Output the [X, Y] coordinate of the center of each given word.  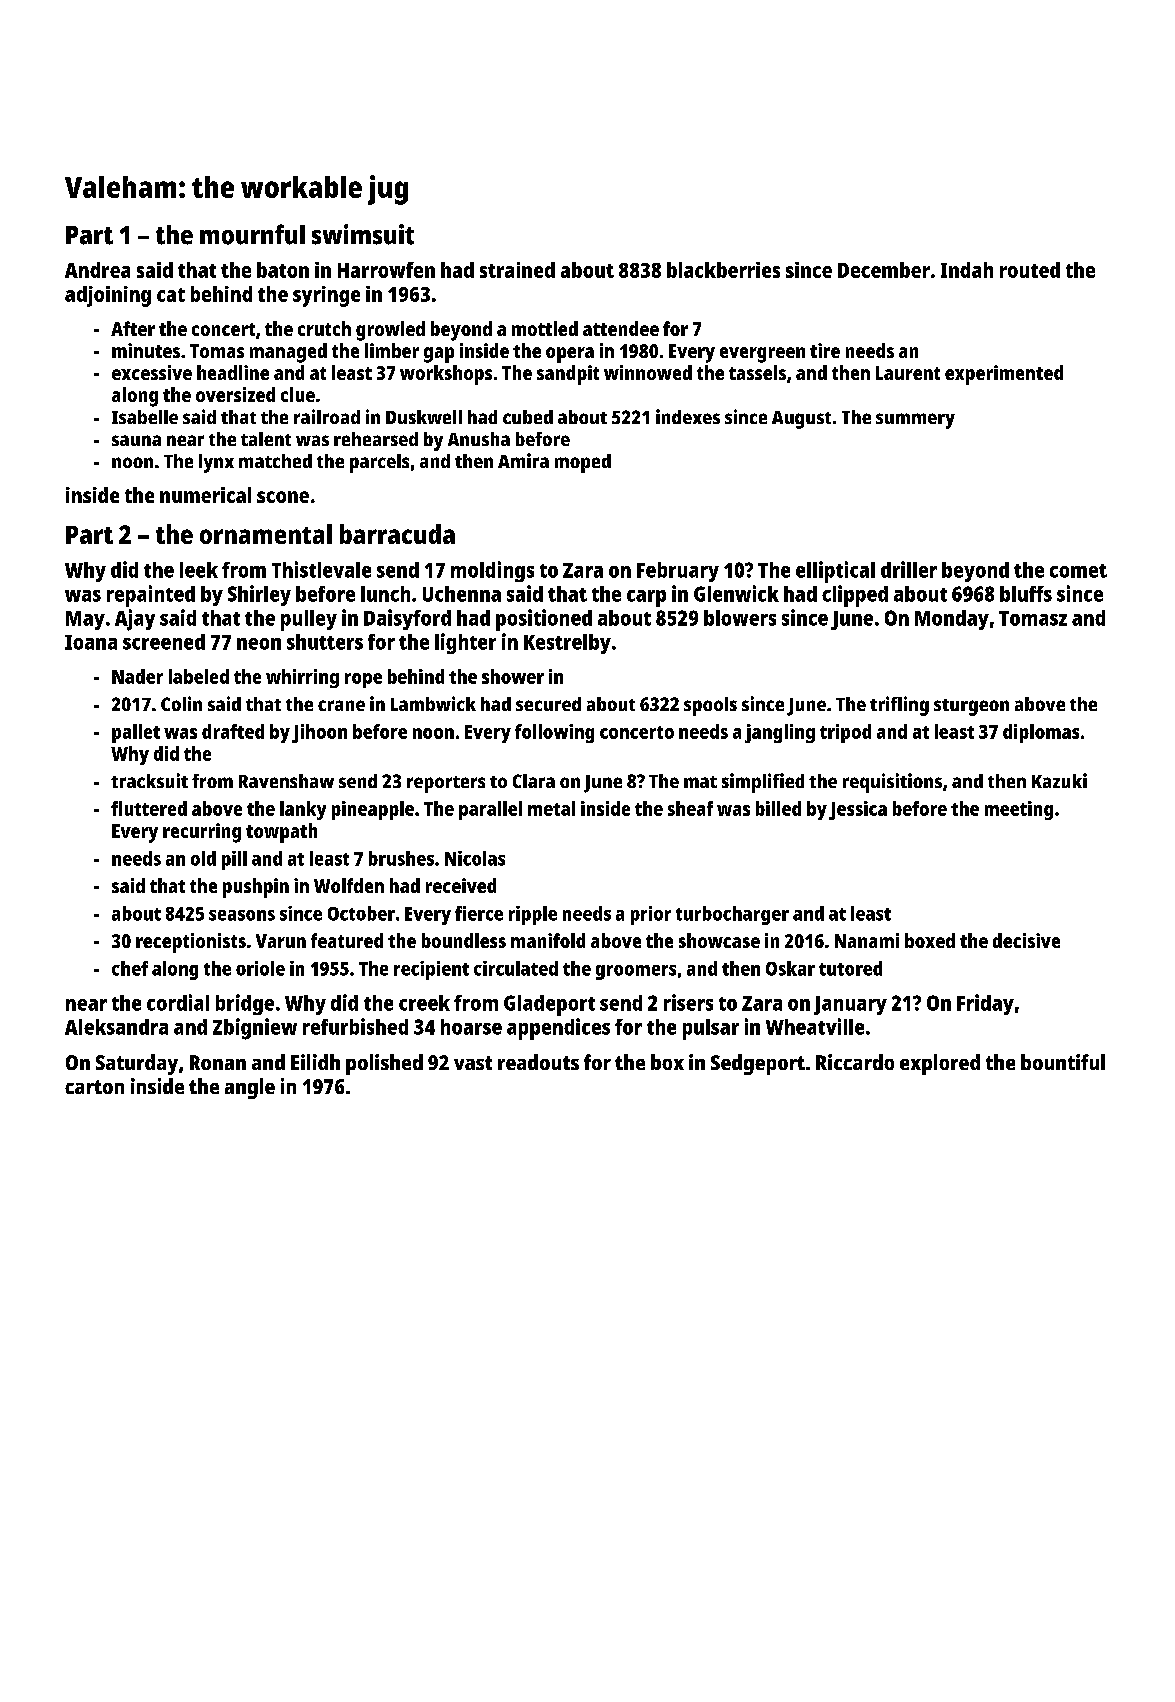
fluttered [149, 808]
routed [1030, 270]
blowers [740, 618]
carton [94, 1087]
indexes [688, 416]
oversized [235, 394]
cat [171, 295]
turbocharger [732, 915]
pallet [136, 733]
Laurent [908, 373]
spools [710, 706]
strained [517, 270]
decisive [1026, 940]
